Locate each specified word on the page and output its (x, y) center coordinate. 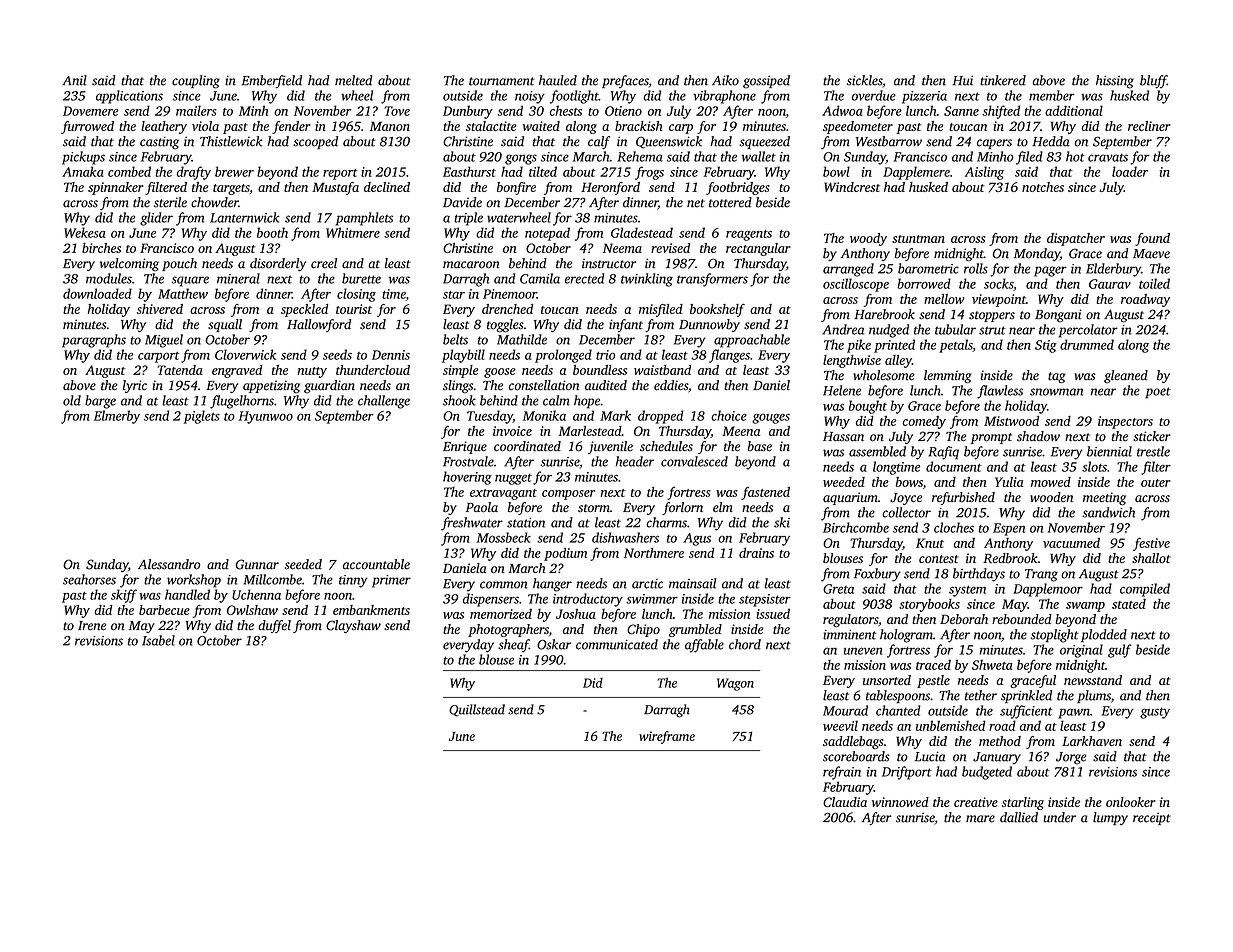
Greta (838, 589)
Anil (74, 80)
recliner (1149, 126)
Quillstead (477, 710)
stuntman (918, 239)
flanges (729, 356)
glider (156, 219)
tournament (502, 81)
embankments (371, 610)
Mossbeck (504, 537)
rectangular (758, 249)
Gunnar (257, 564)
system (967, 591)
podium (565, 554)
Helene (842, 390)
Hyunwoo (265, 417)
